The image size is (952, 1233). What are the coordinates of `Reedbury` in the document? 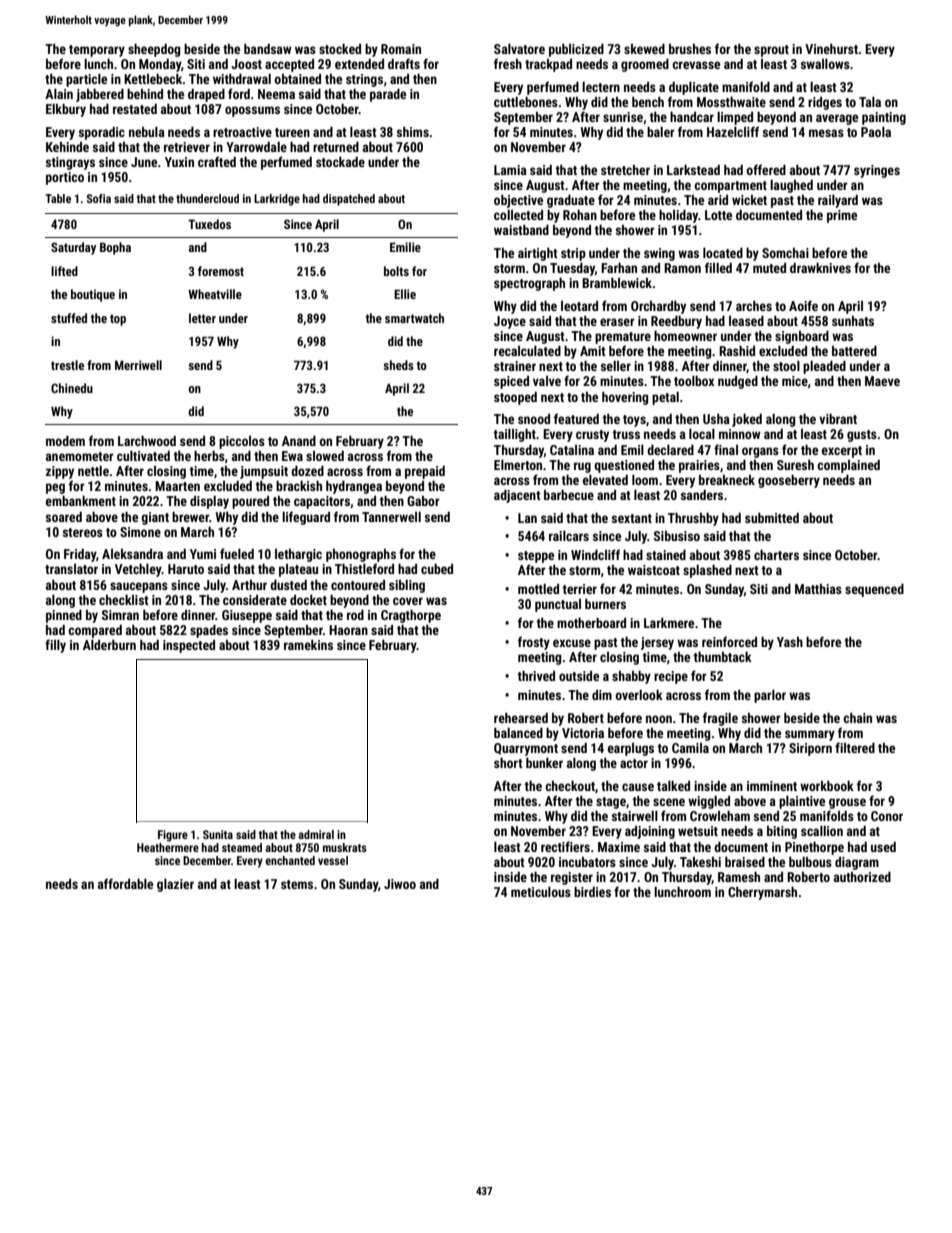 It's located at (676, 322).
